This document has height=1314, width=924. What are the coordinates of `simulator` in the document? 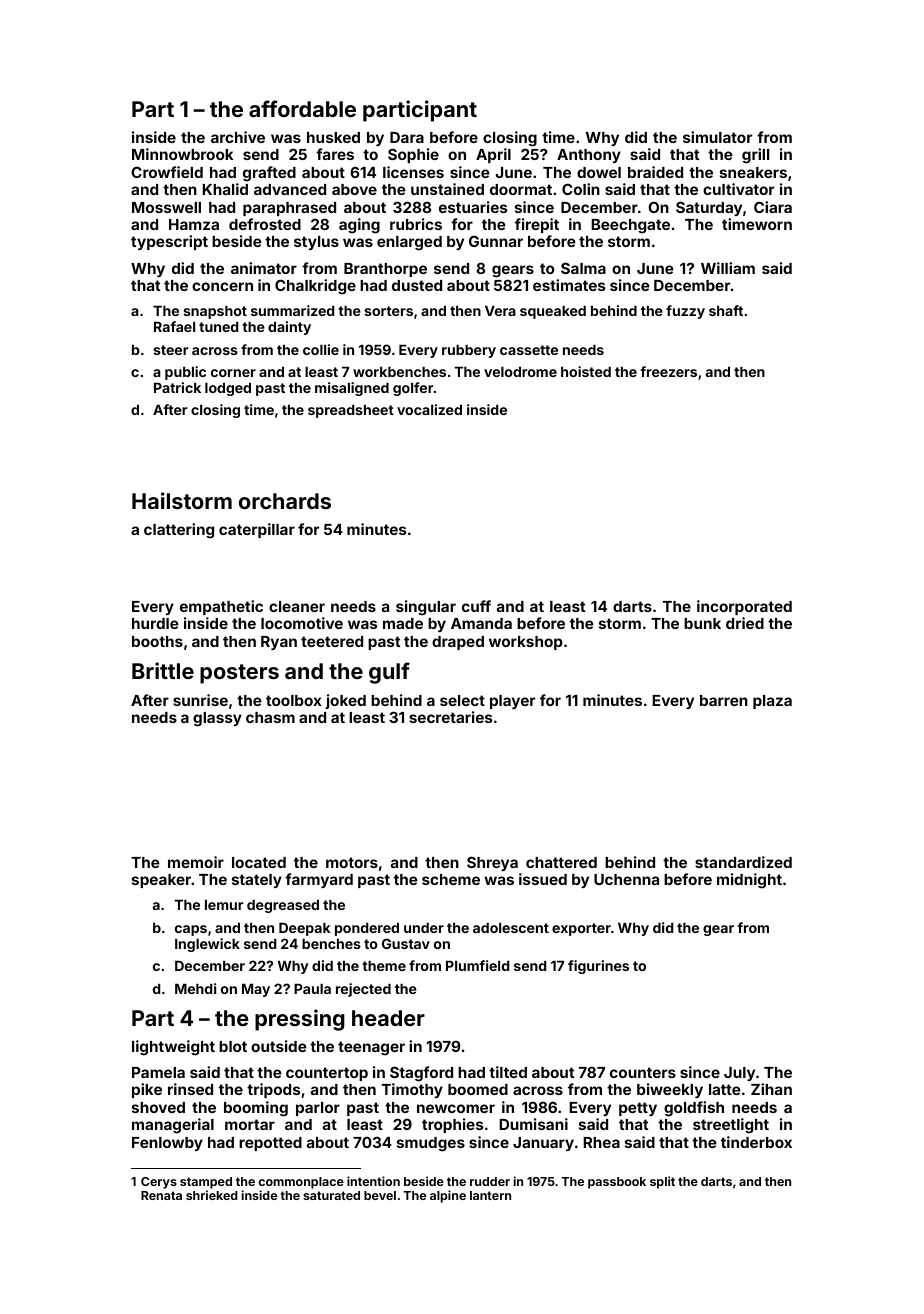 It's located at (717, 137).
